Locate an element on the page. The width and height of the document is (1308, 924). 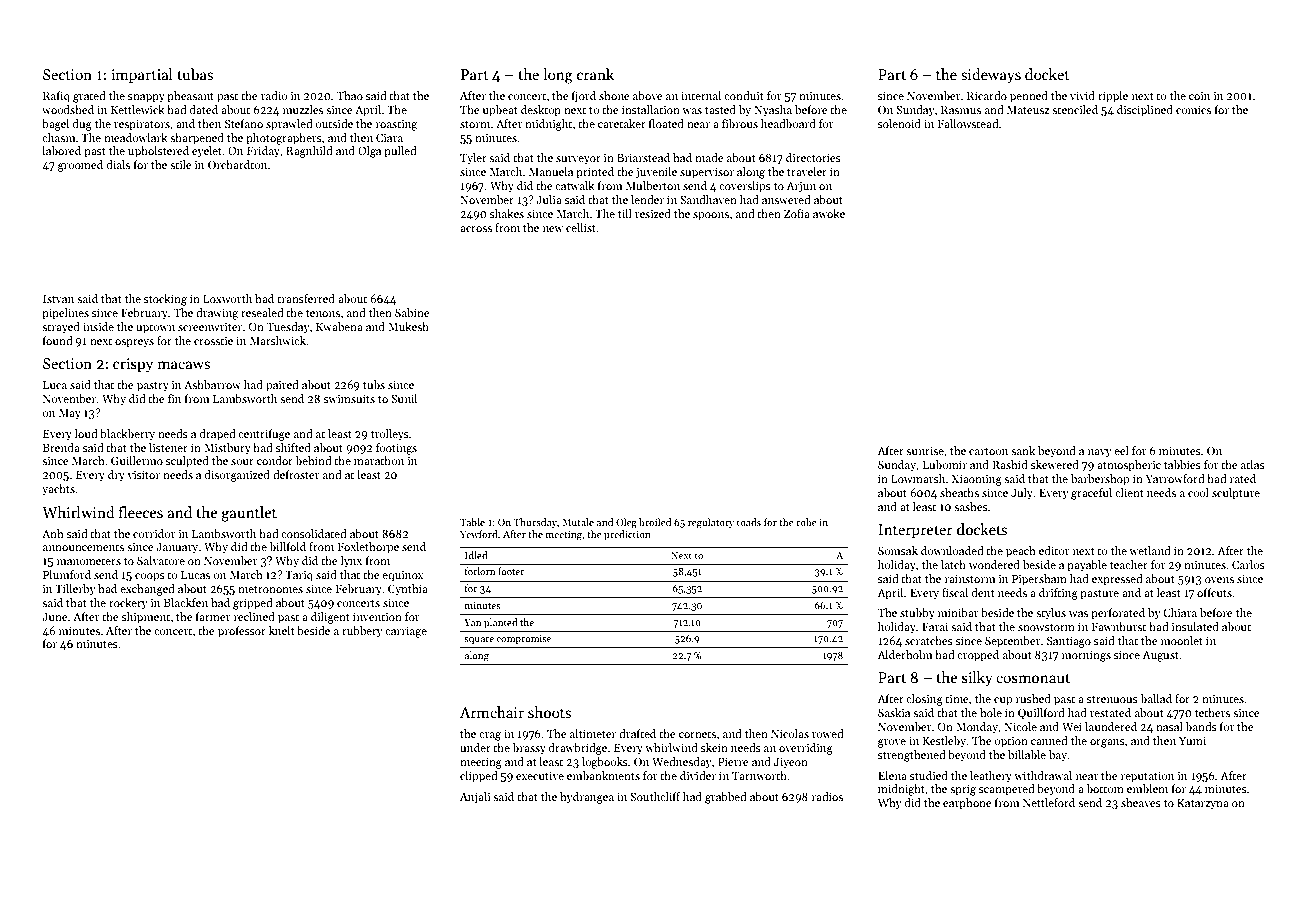
Lowmarsh is located at coordinates (918, 478).
